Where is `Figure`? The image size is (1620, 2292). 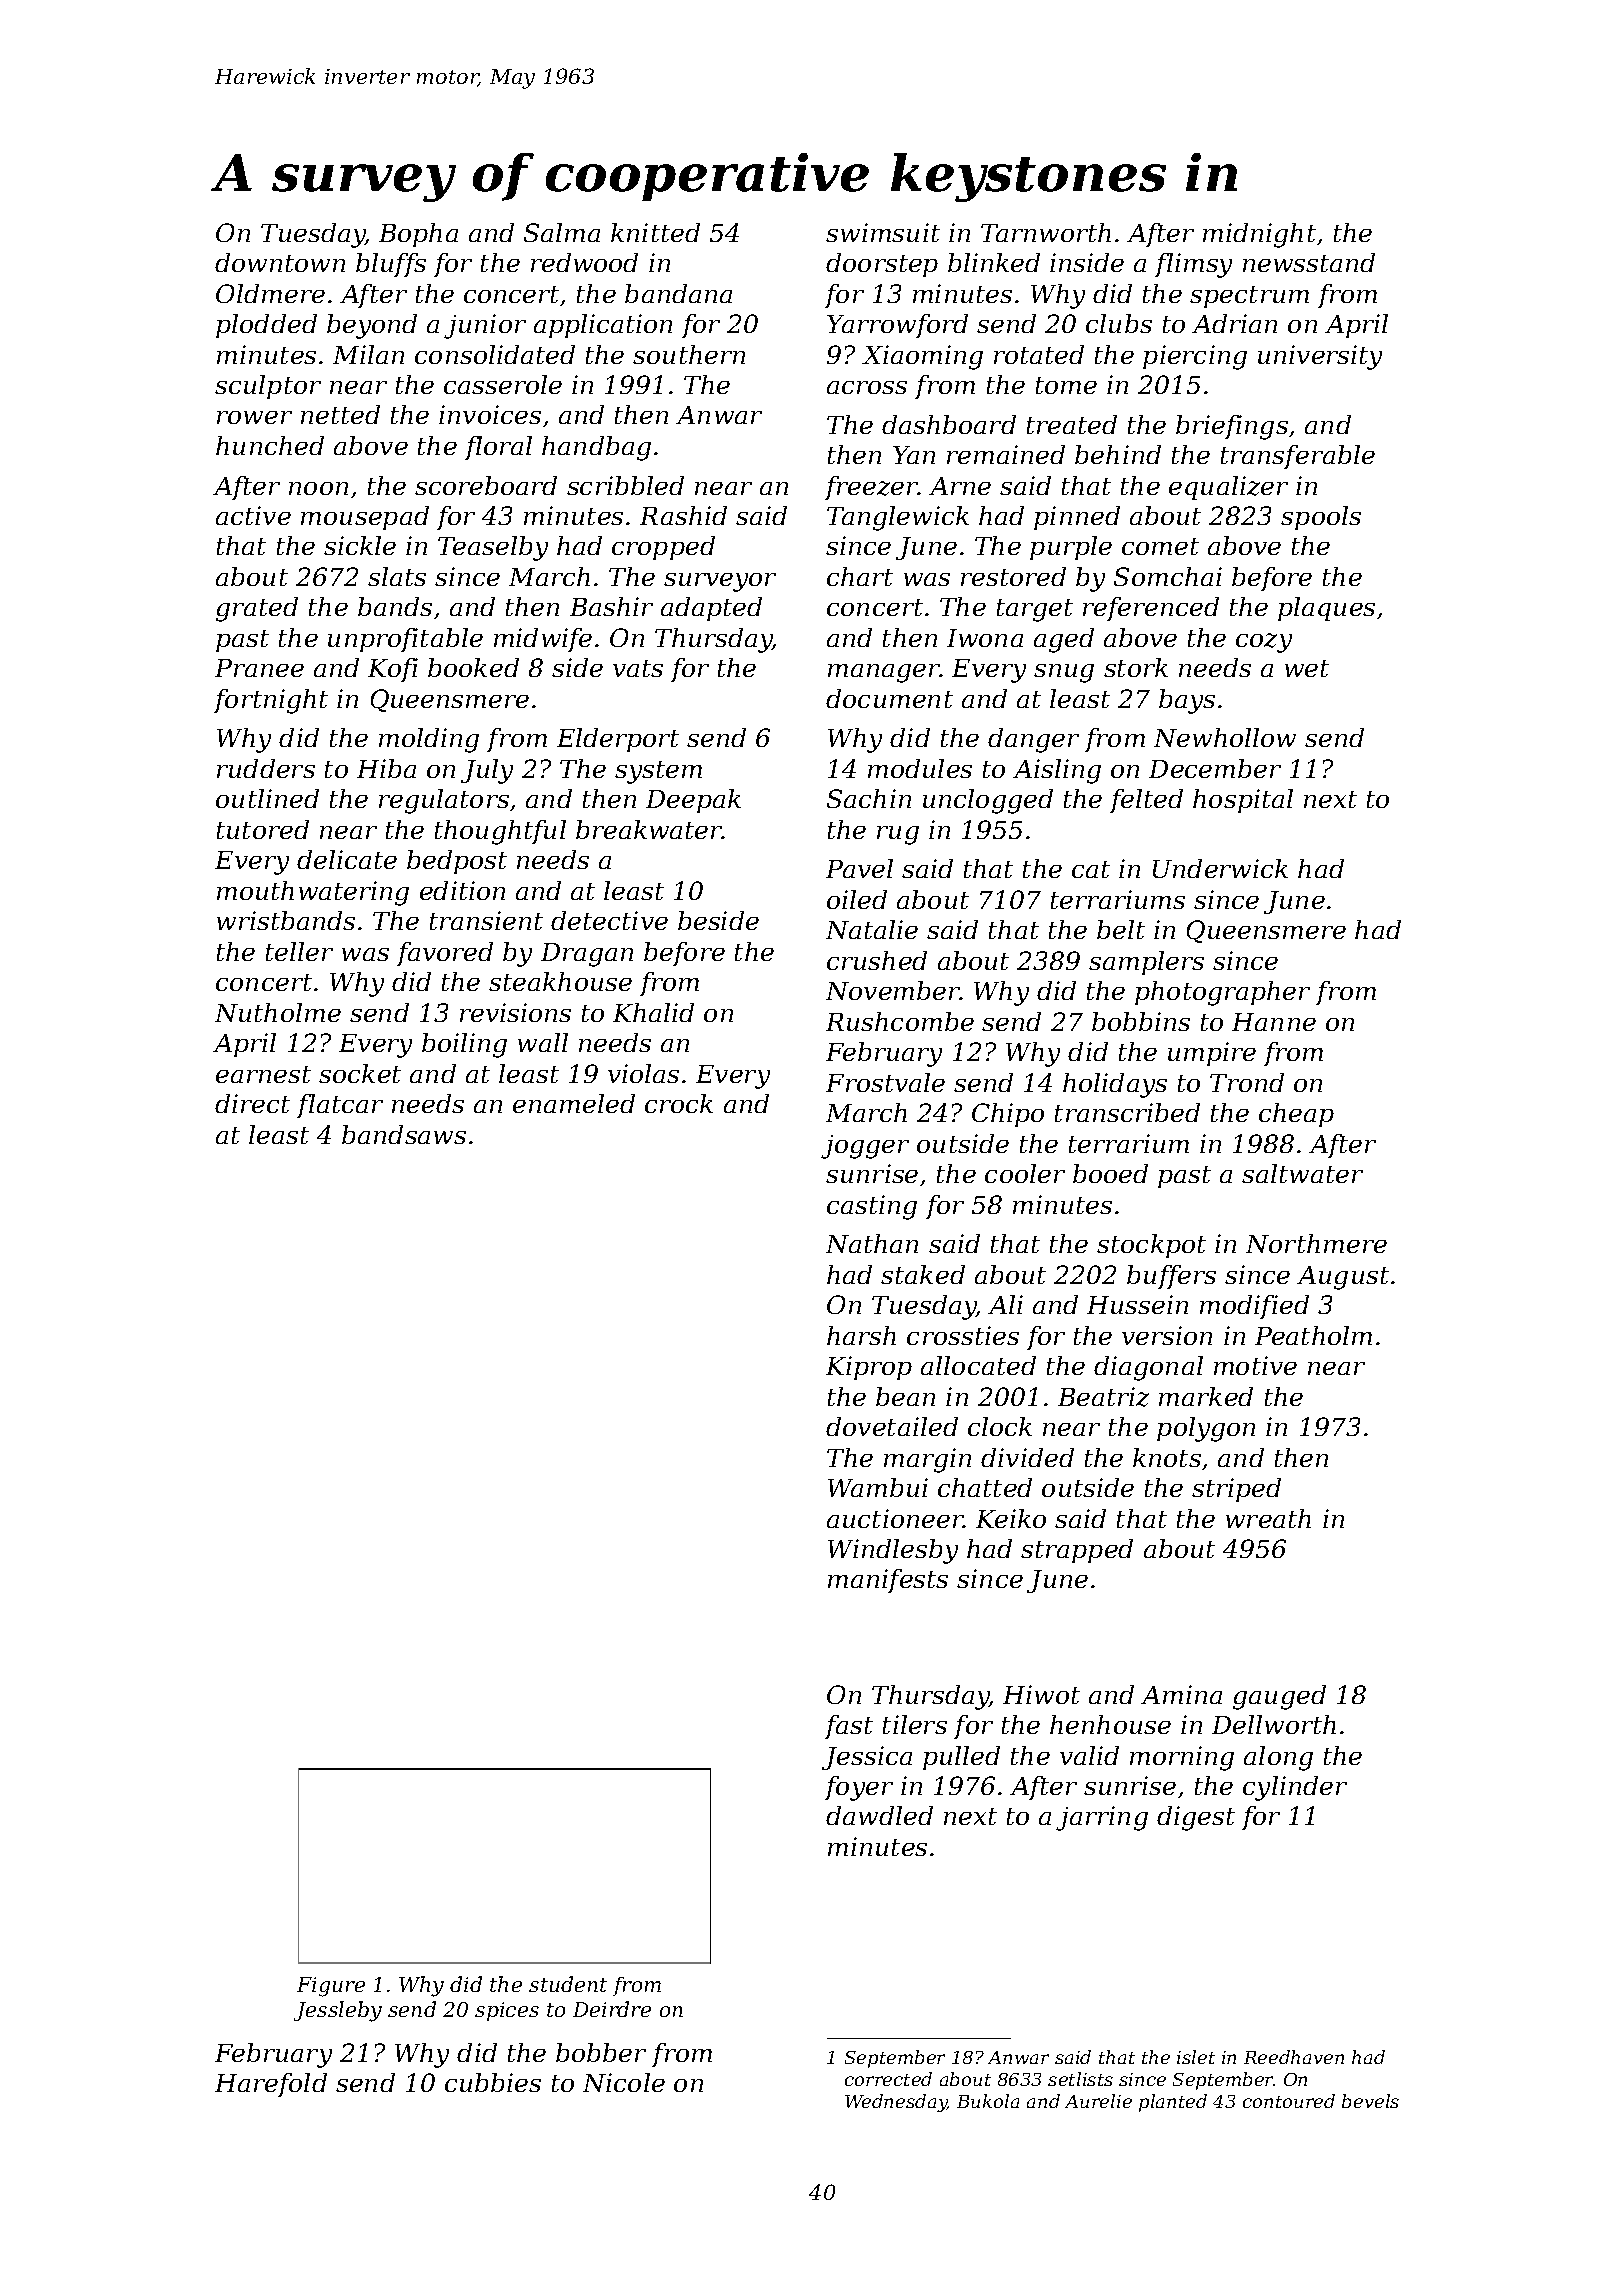 Figure is located at coordinates (331, 1987).
